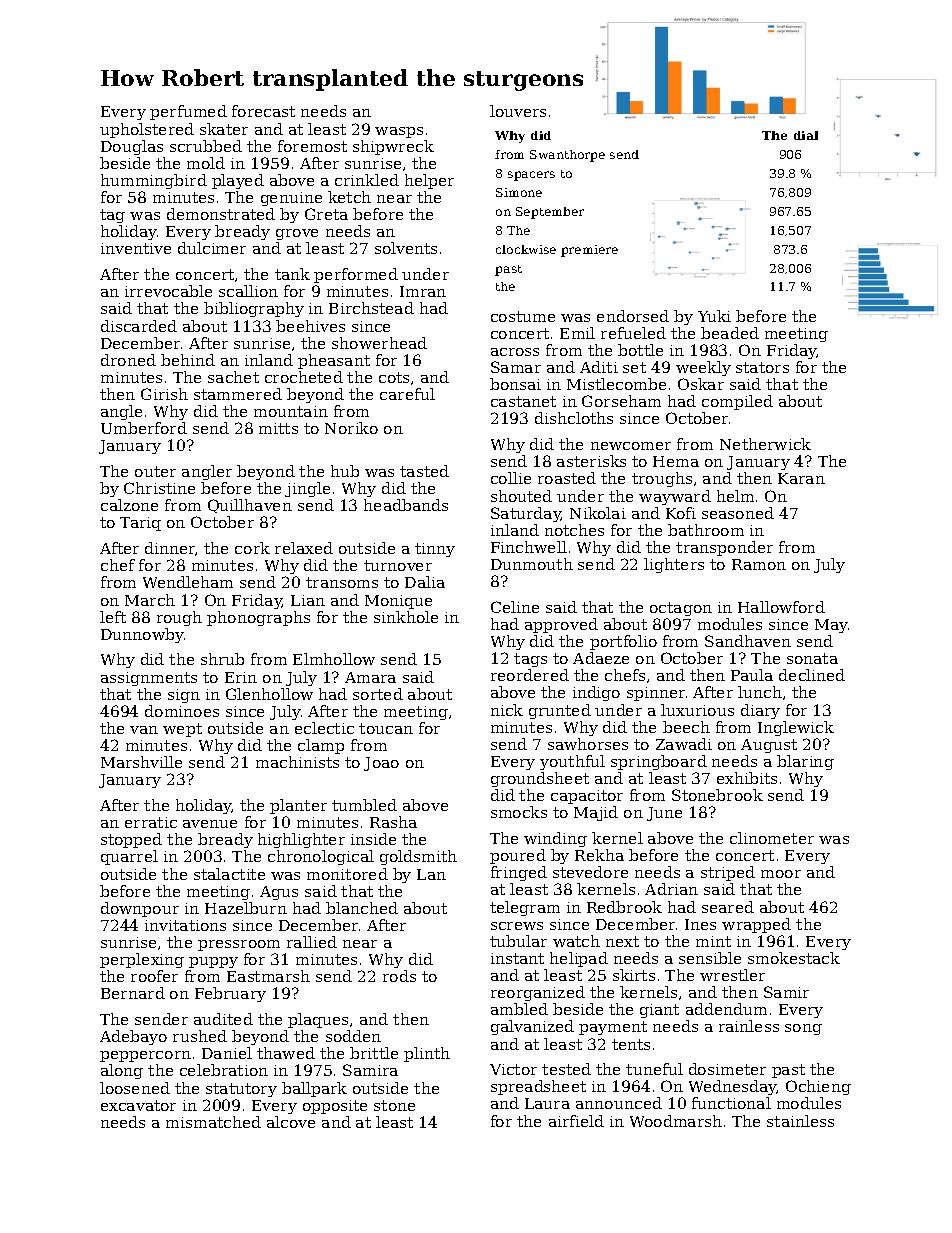  What do you see at coordinates (676, 461) in the page?
I see `Hema` at bounding box center [676, 461].
